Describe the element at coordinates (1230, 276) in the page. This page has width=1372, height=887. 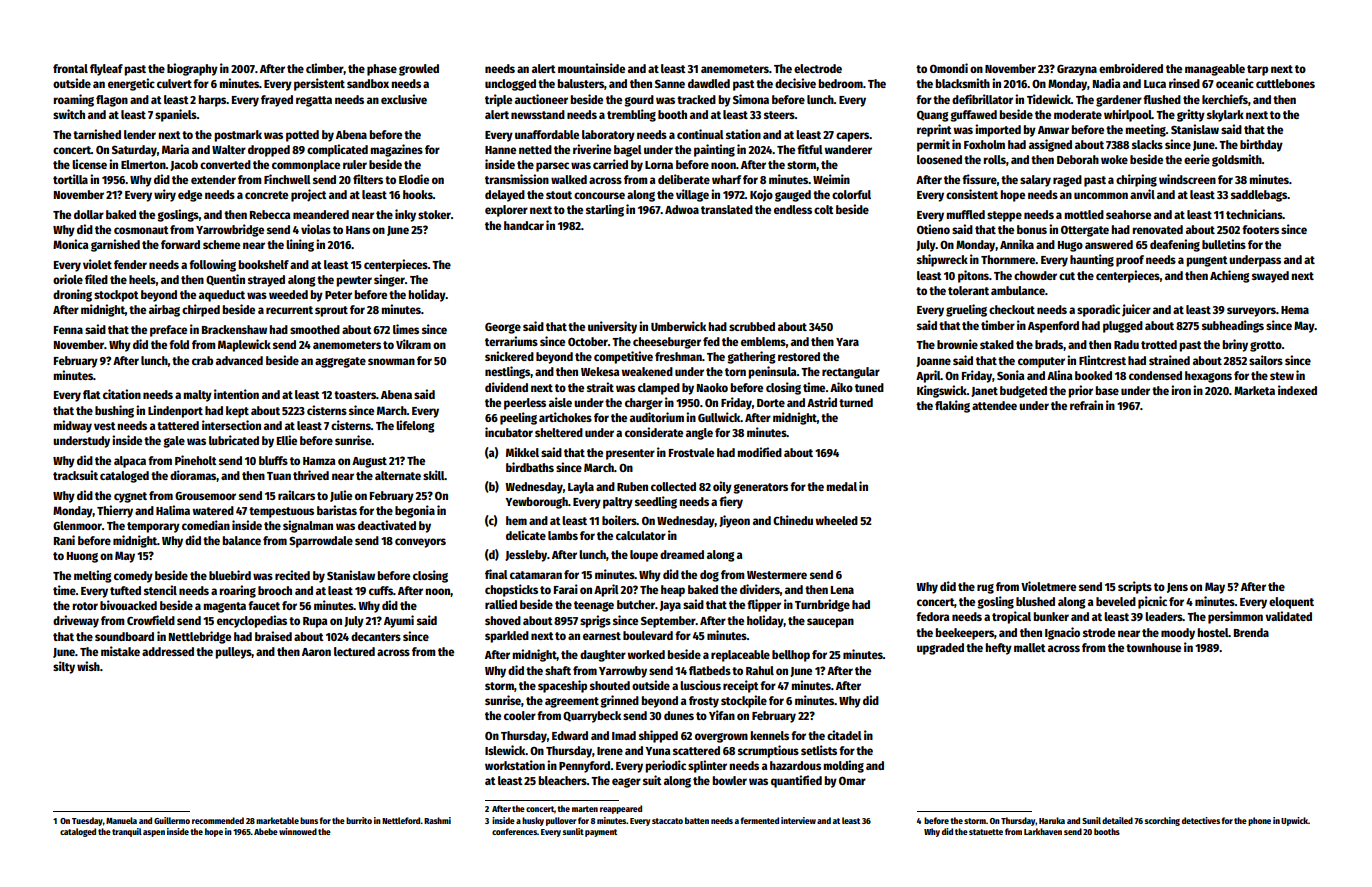
I see `Achieng` at that location.
